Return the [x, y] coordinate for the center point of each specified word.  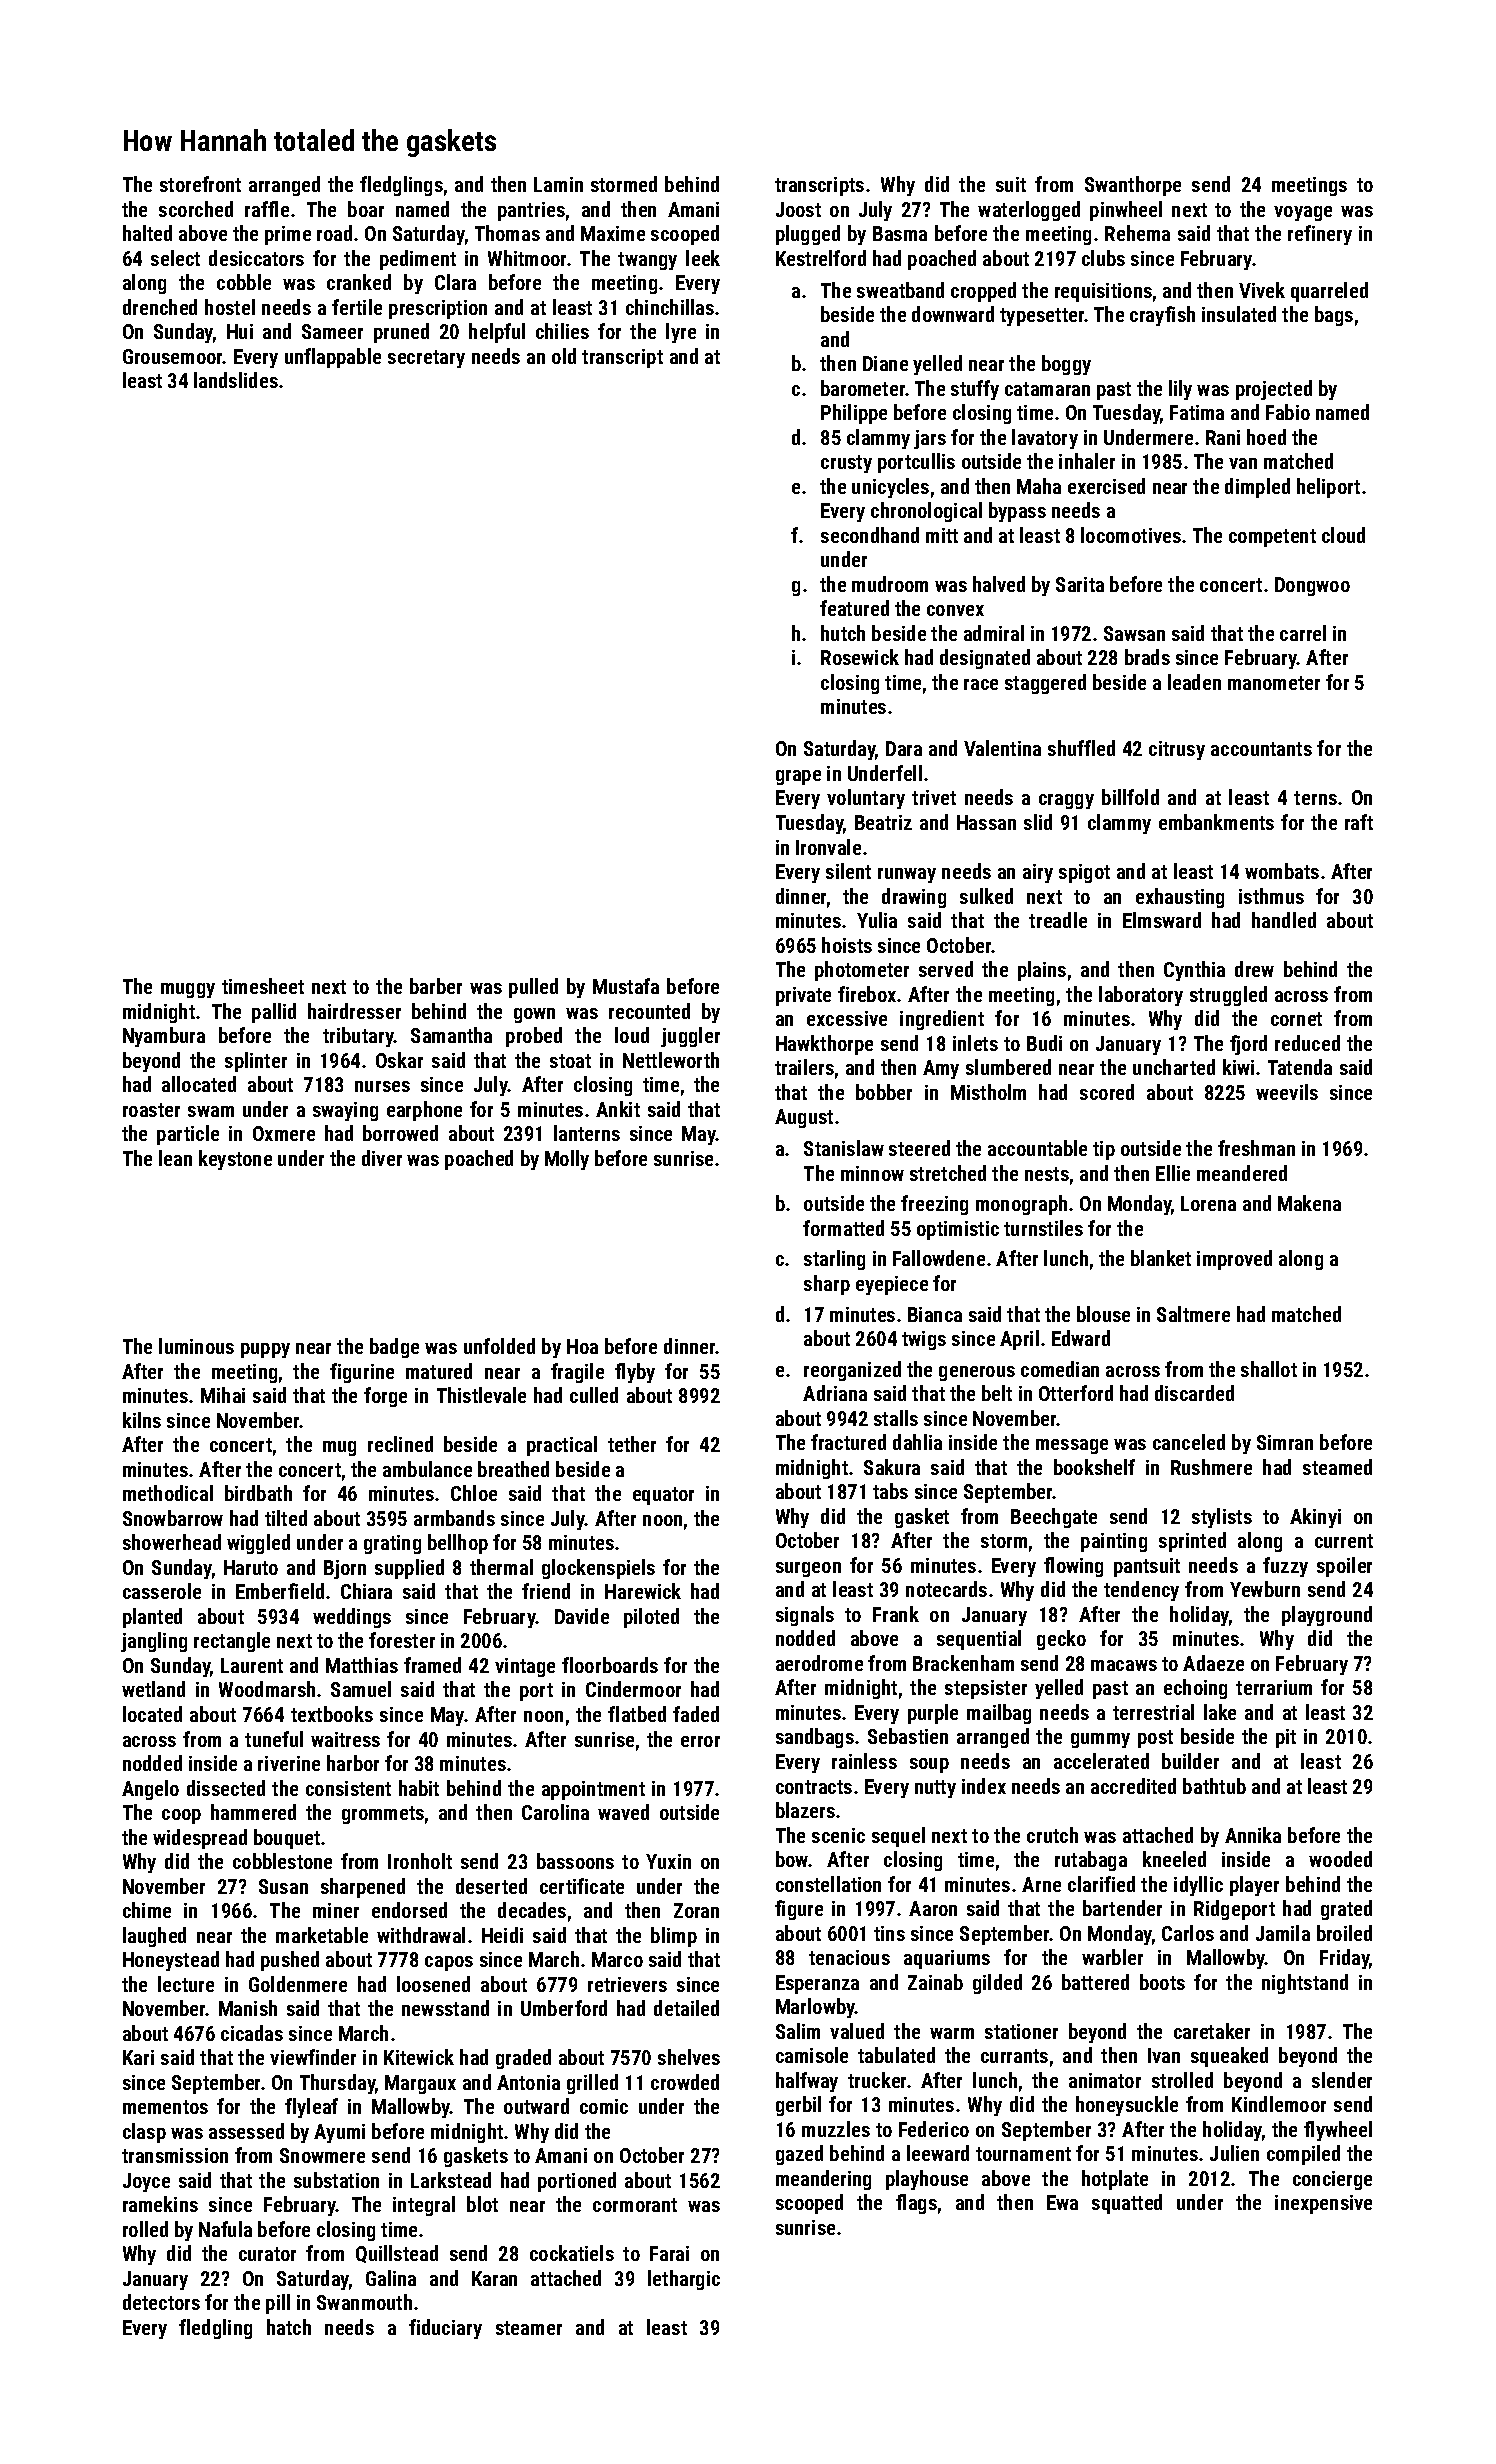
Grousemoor [173, 356]
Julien [1234, 2153]
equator [663, 1496]
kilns [142, 1420]
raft [1359, 822]
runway [907, 875]
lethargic [684, 2280]
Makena [1309, 1203]
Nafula [225, 2229]
